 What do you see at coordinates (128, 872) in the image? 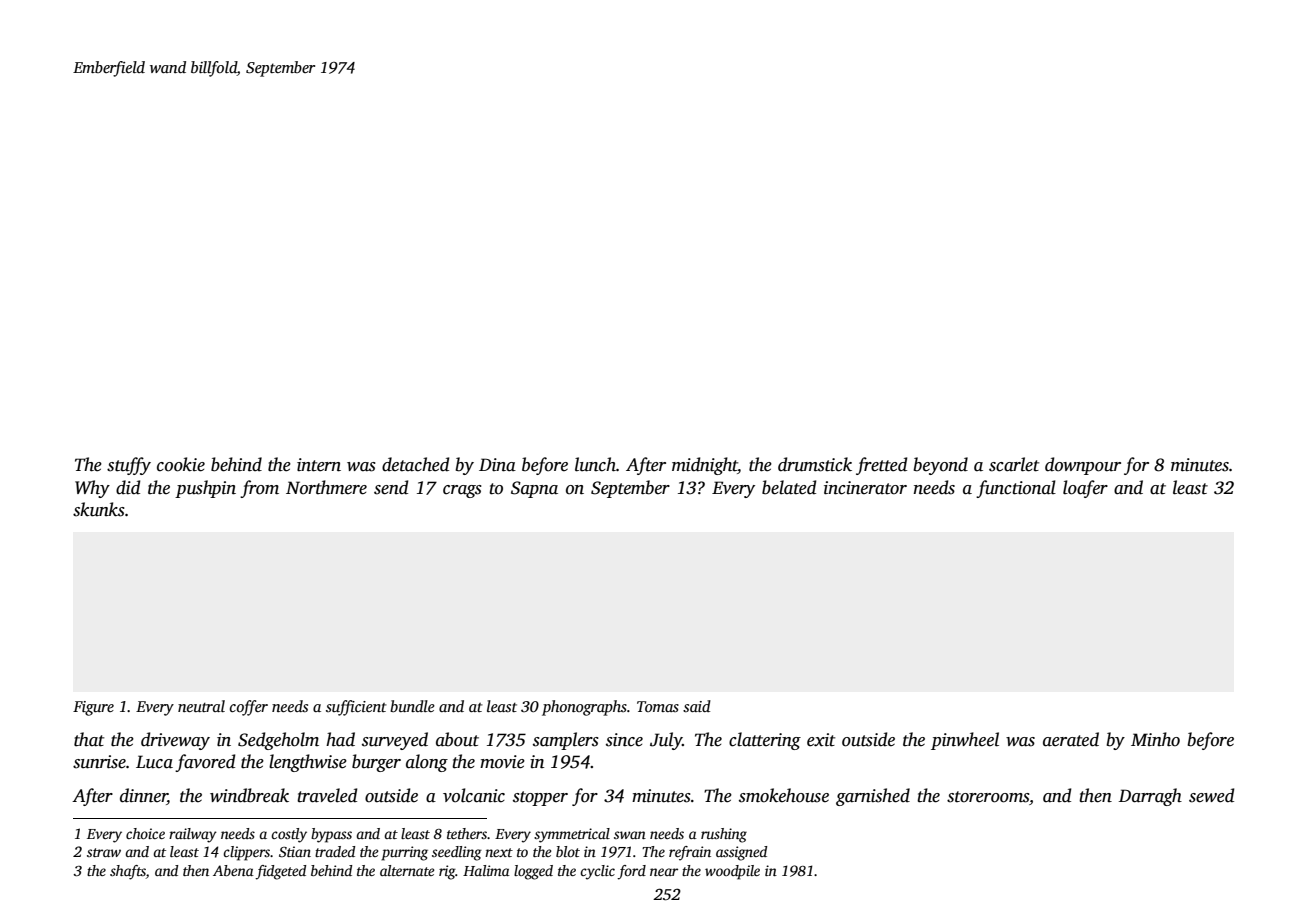
I see `shafts` at bounding box center [128, 872].
